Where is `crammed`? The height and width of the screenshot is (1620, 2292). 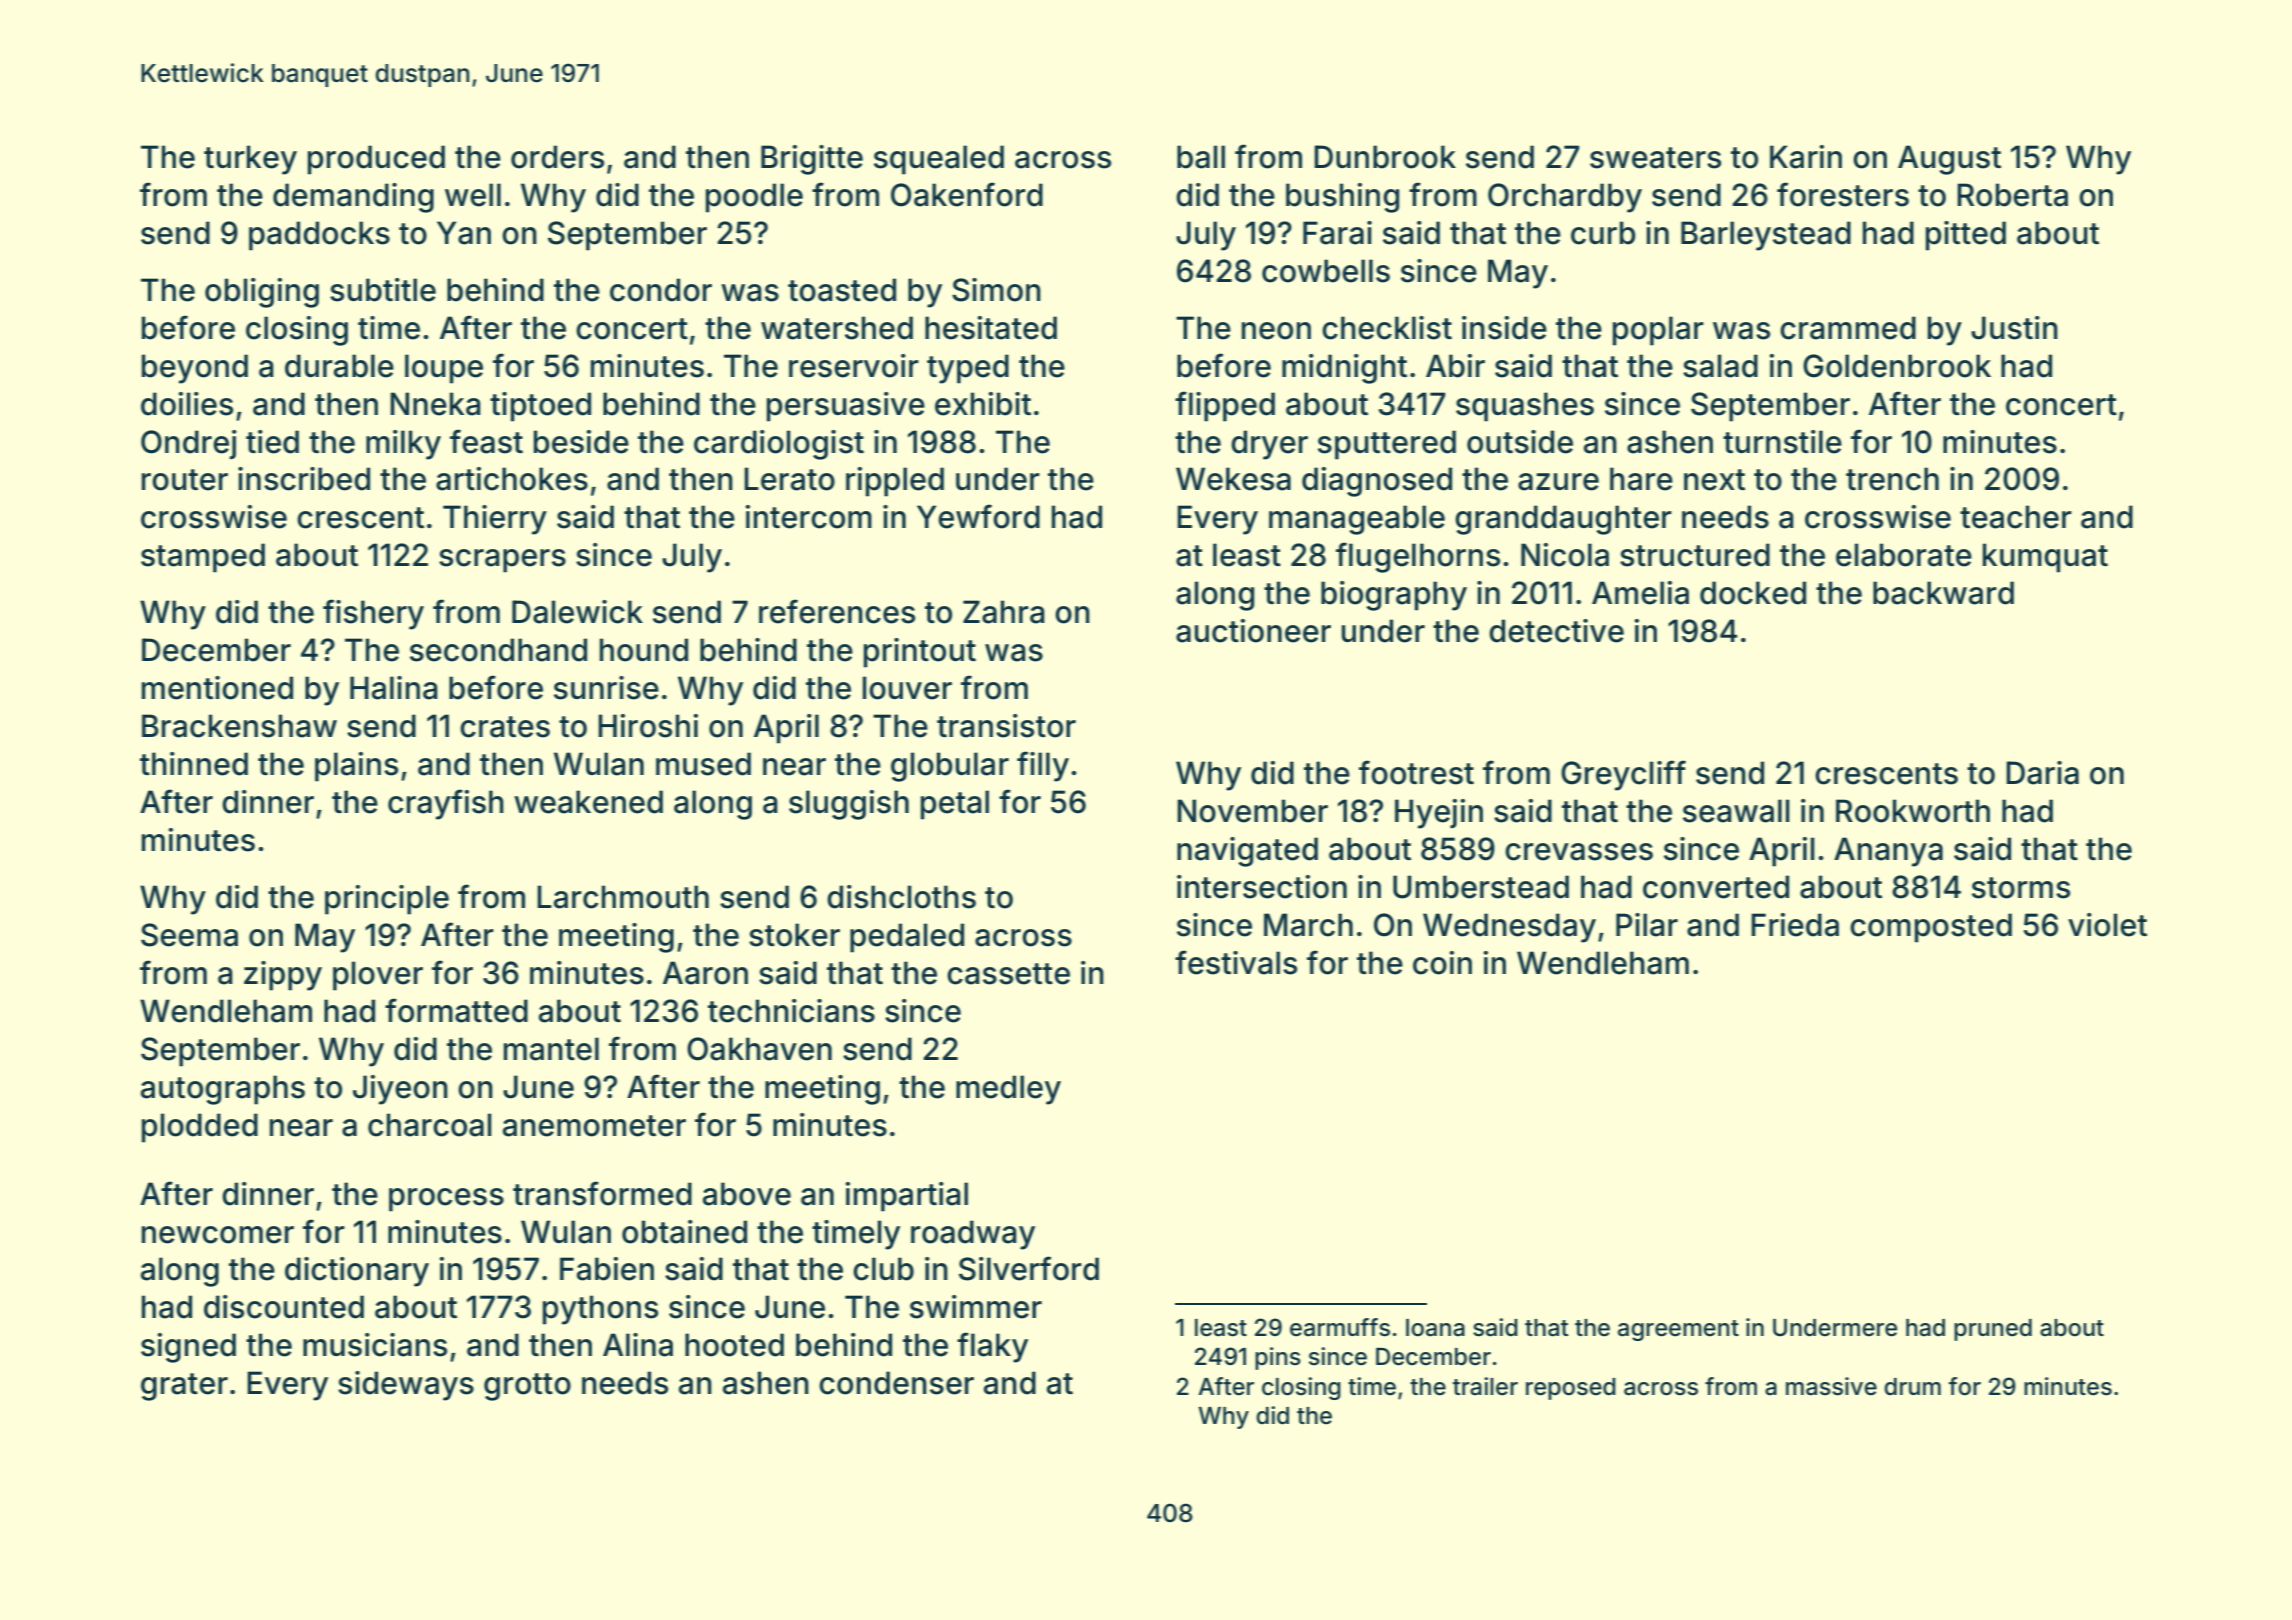
crammed is located at coordinates (1848, 328).
